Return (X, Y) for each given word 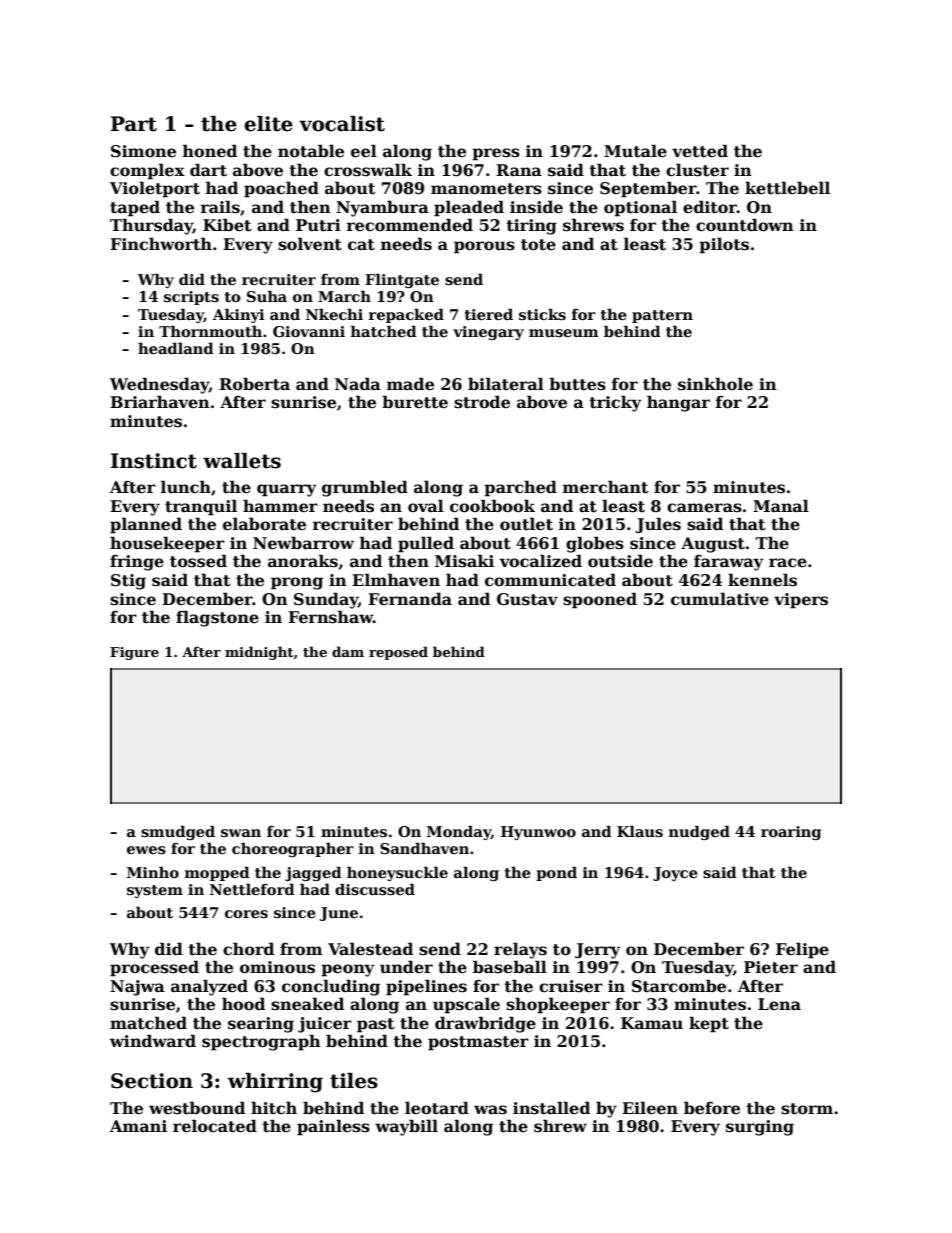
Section (152, 1081)
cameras (704, 508)
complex (147, 171)
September (648, 189)
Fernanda (410, 599)
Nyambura (382, 208)
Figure (134, 653)
